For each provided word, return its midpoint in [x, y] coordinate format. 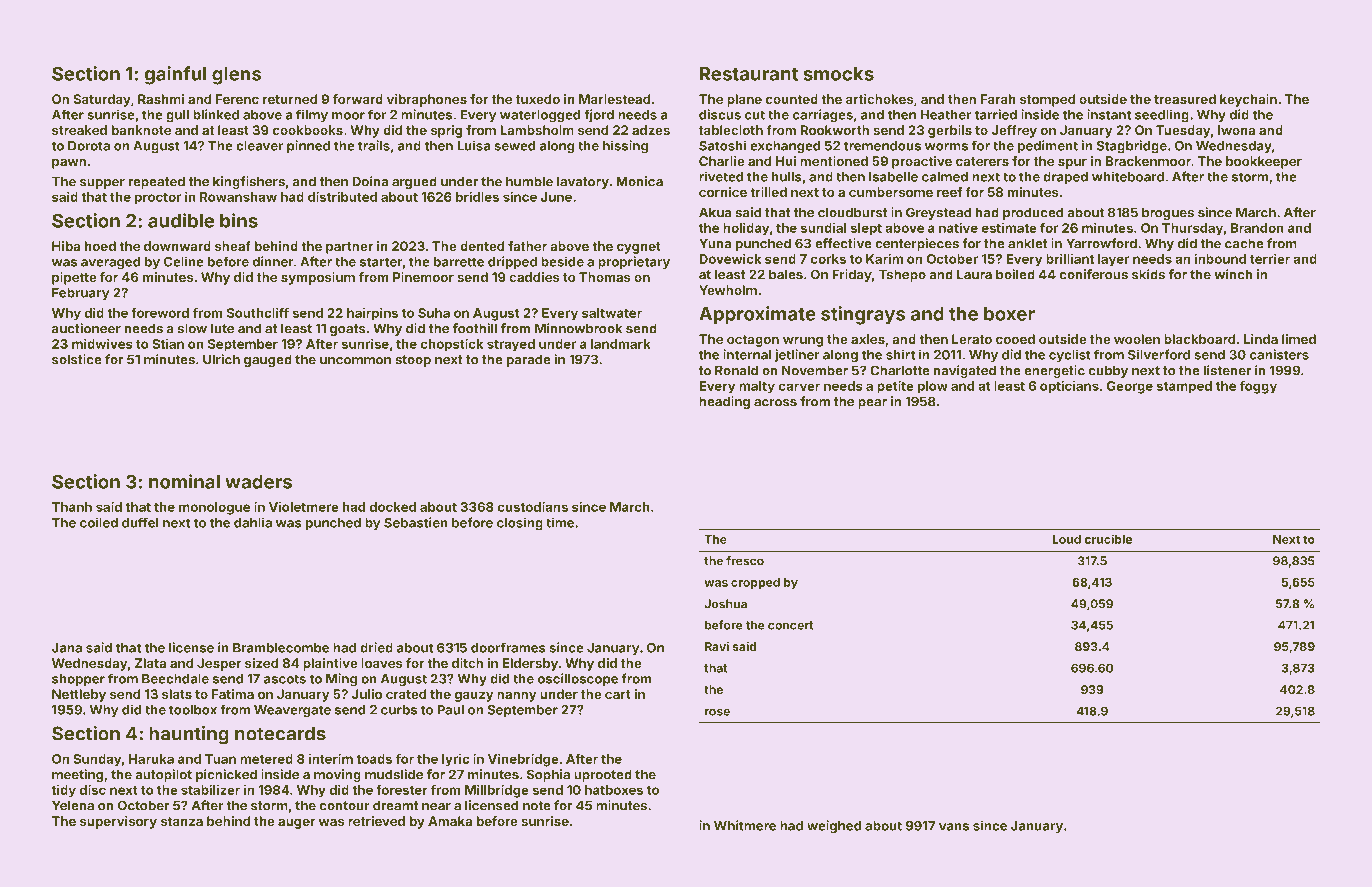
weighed [834, 827]
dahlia [253, 522]
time [560, 522]
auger [296, 823]
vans [954, 827]
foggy [1258, 387]
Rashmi [161, 99]
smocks [838, 74]
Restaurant [749, 74]
